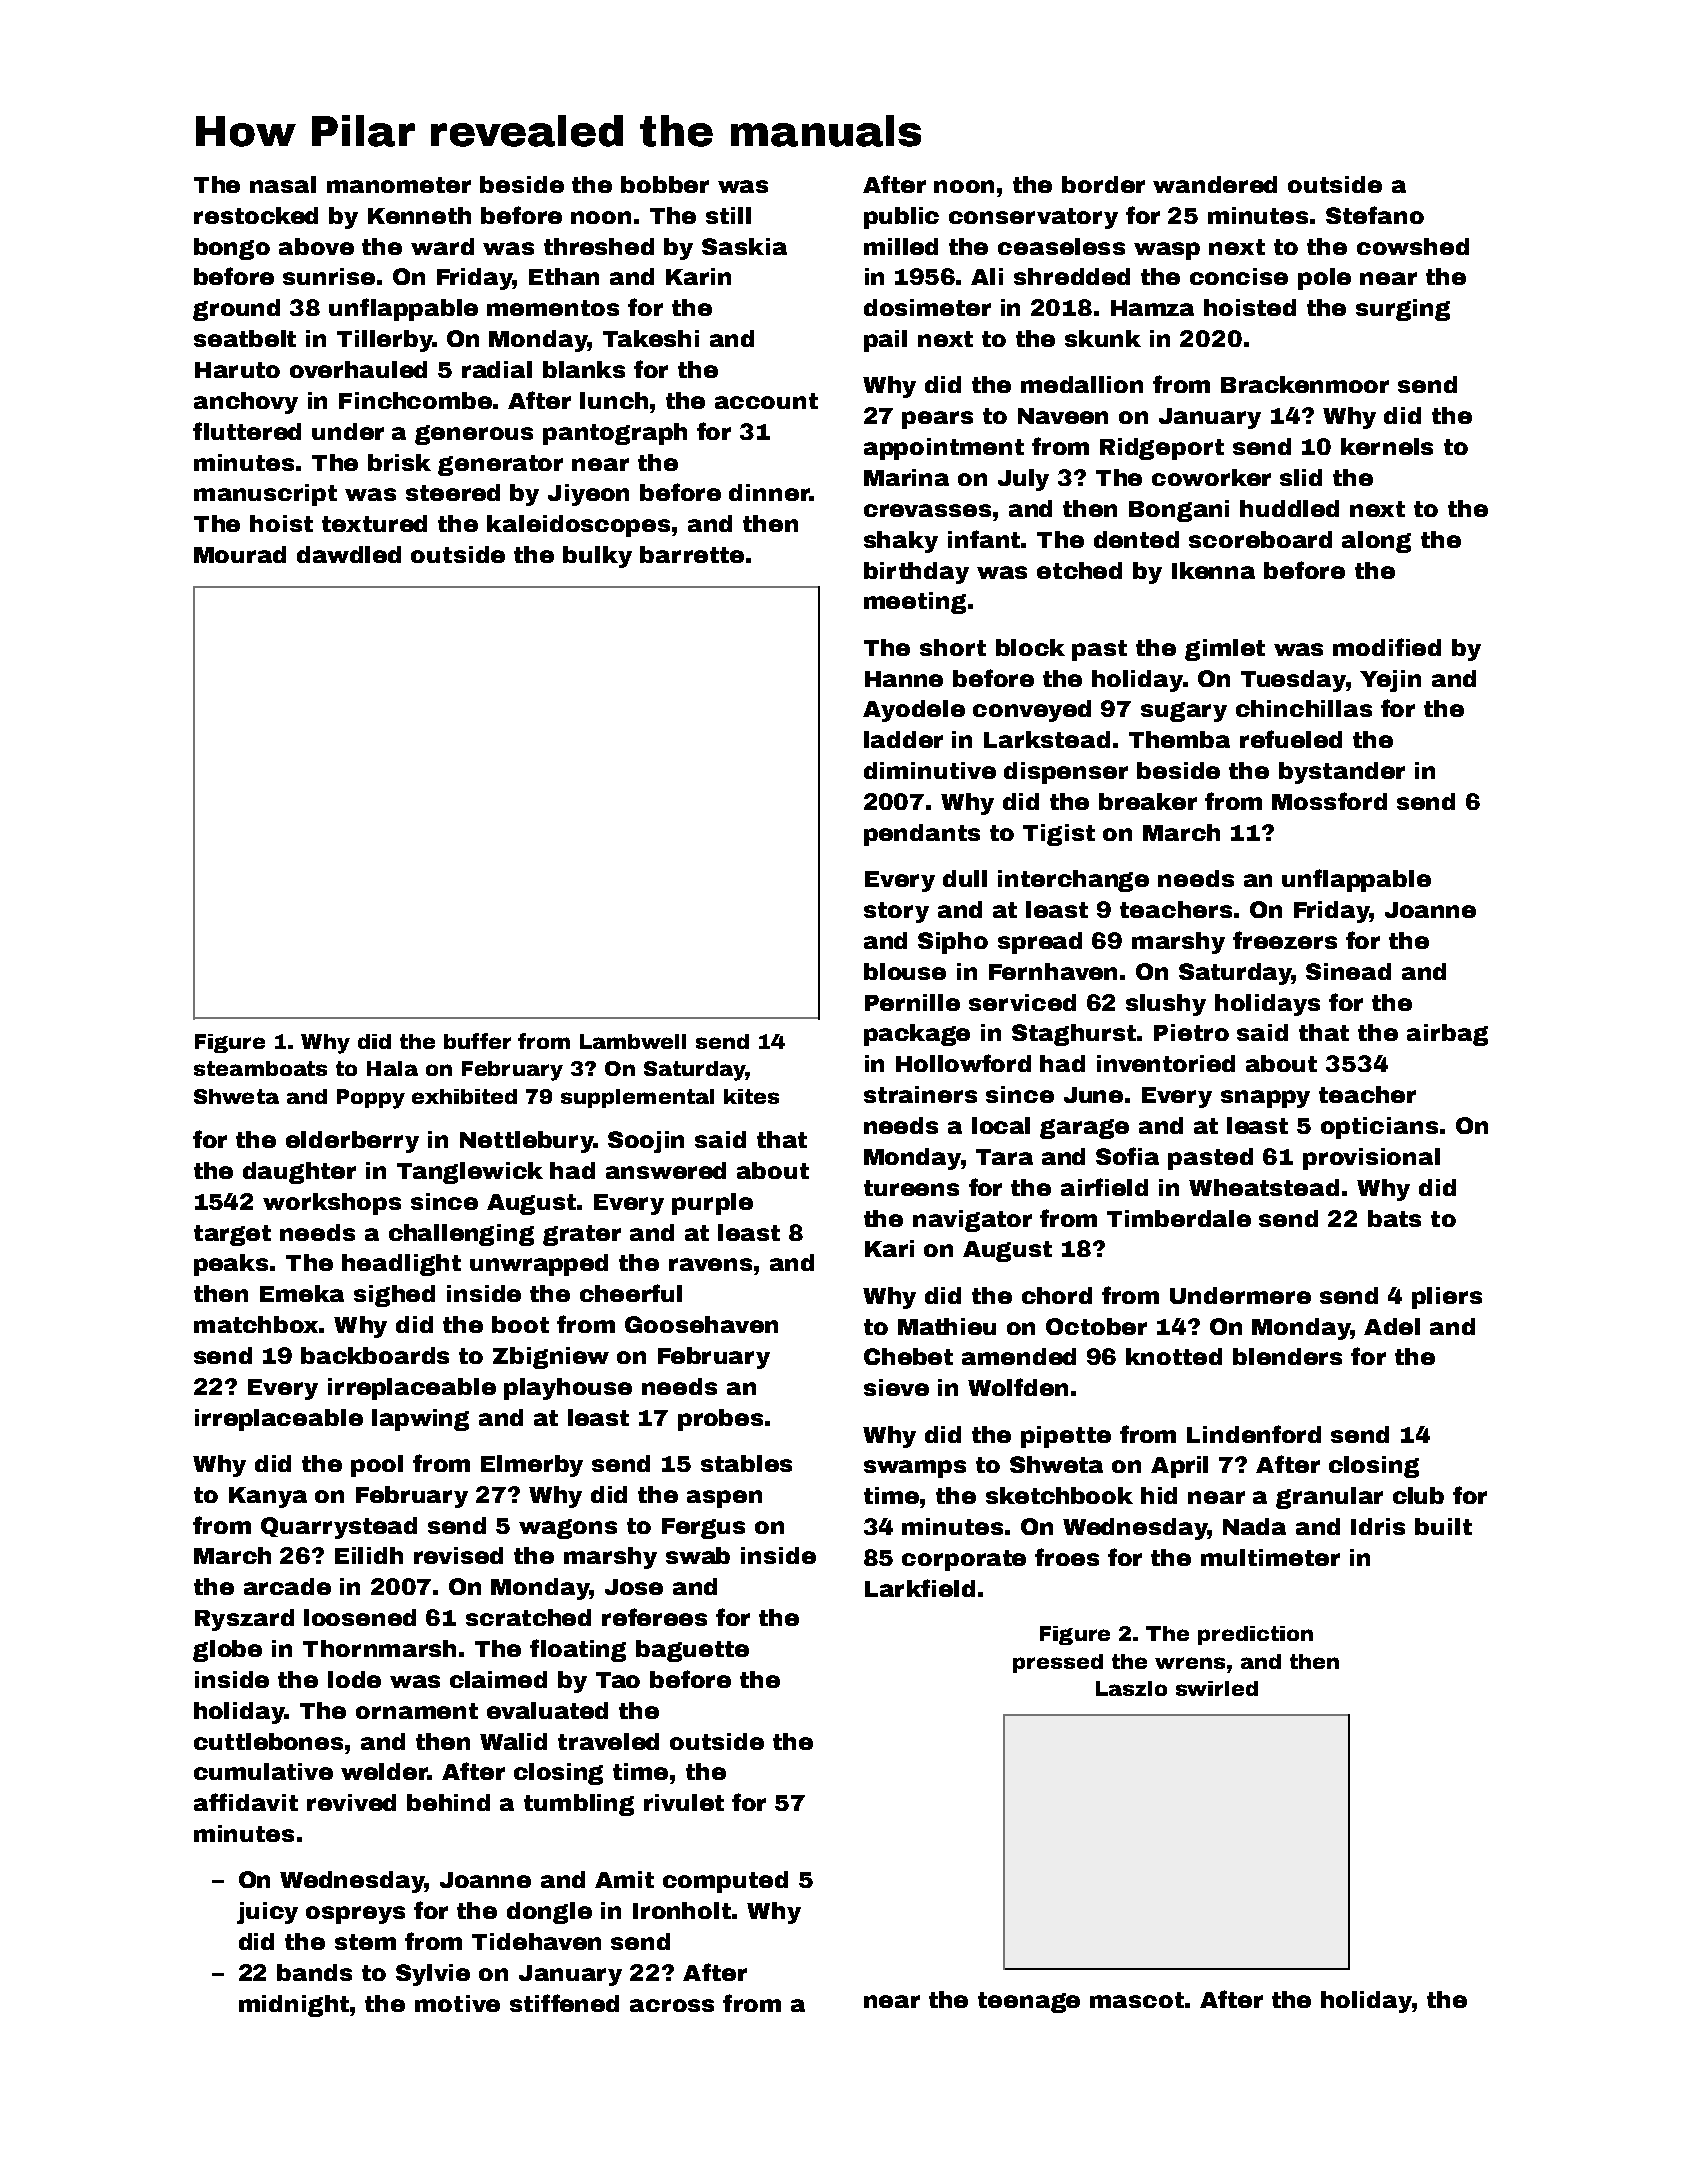  What do you see at coordinates (1217, 1688) in the screenshot?
I see `swirled` at bounding box center [1217, 1688].
